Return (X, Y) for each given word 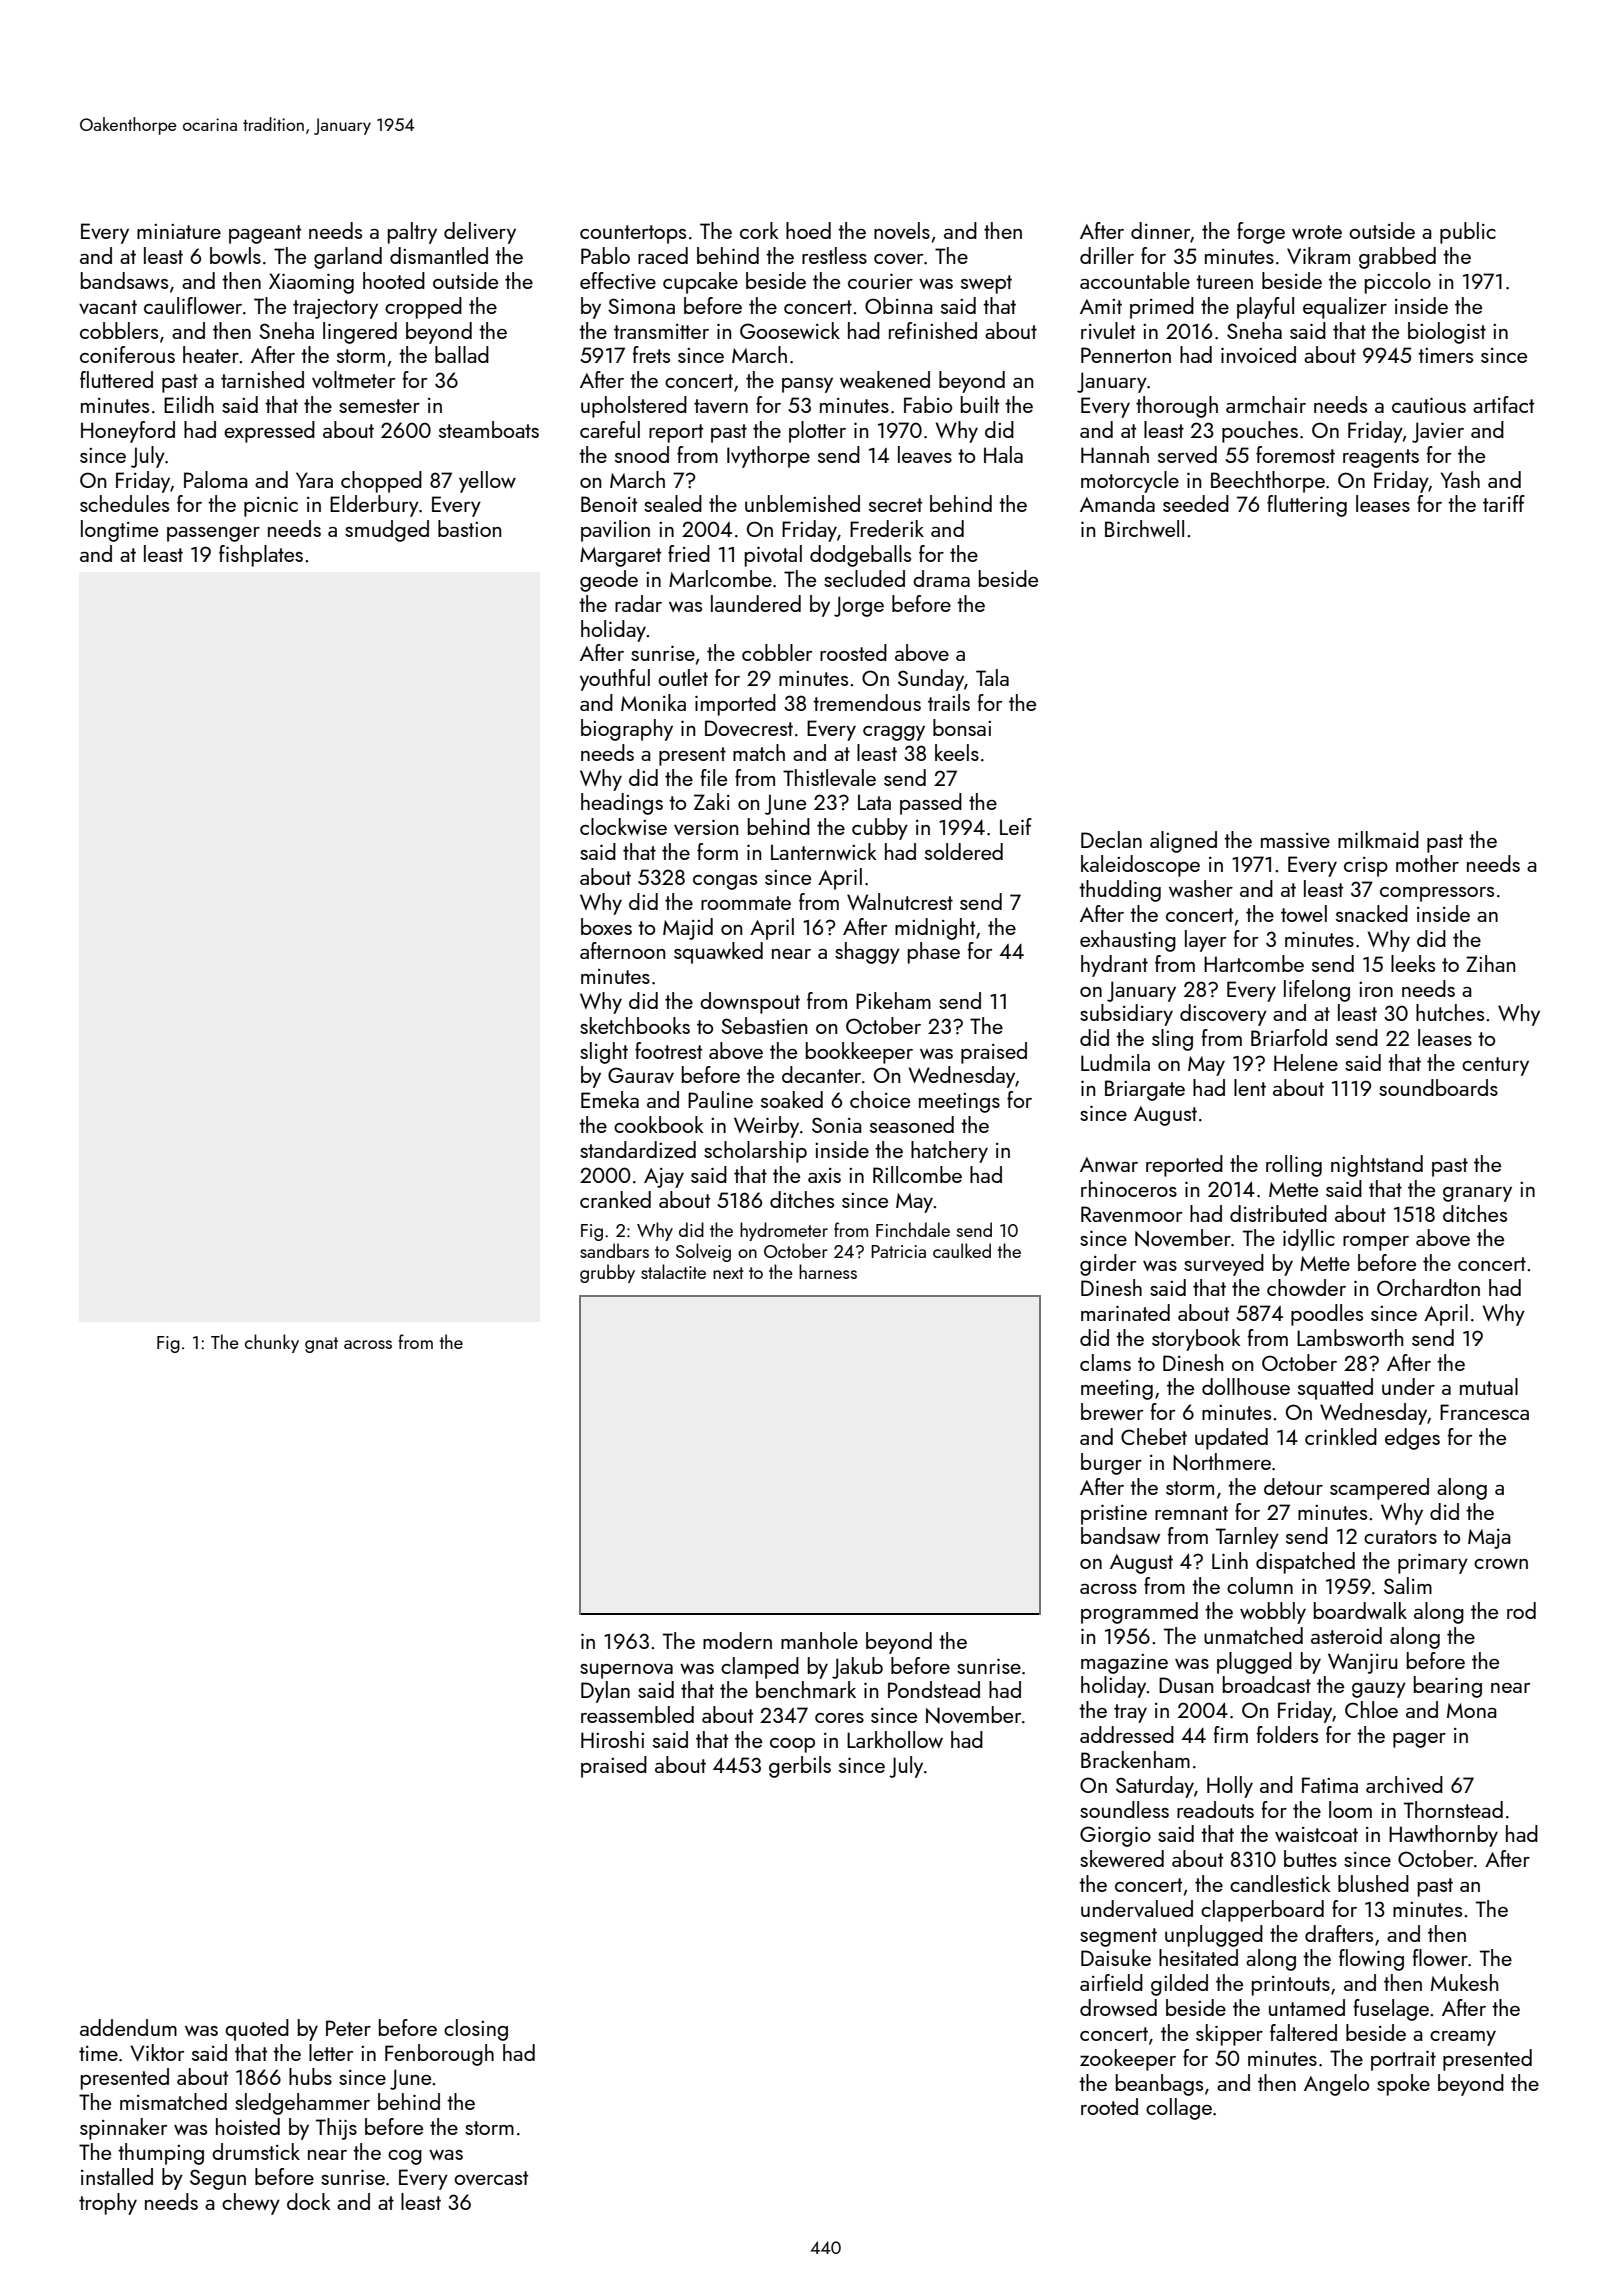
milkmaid (1378, 839)
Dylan (605, 1692)
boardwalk (1360, 1610)
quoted (257, 2030)
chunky (272, 1343)
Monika (653, 702)
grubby (607, 1273)
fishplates (261, 556)
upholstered (634, 407)
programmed (1139, 1613)
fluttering (1307, 506)
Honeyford (128, 432)
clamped (760, 1668)
